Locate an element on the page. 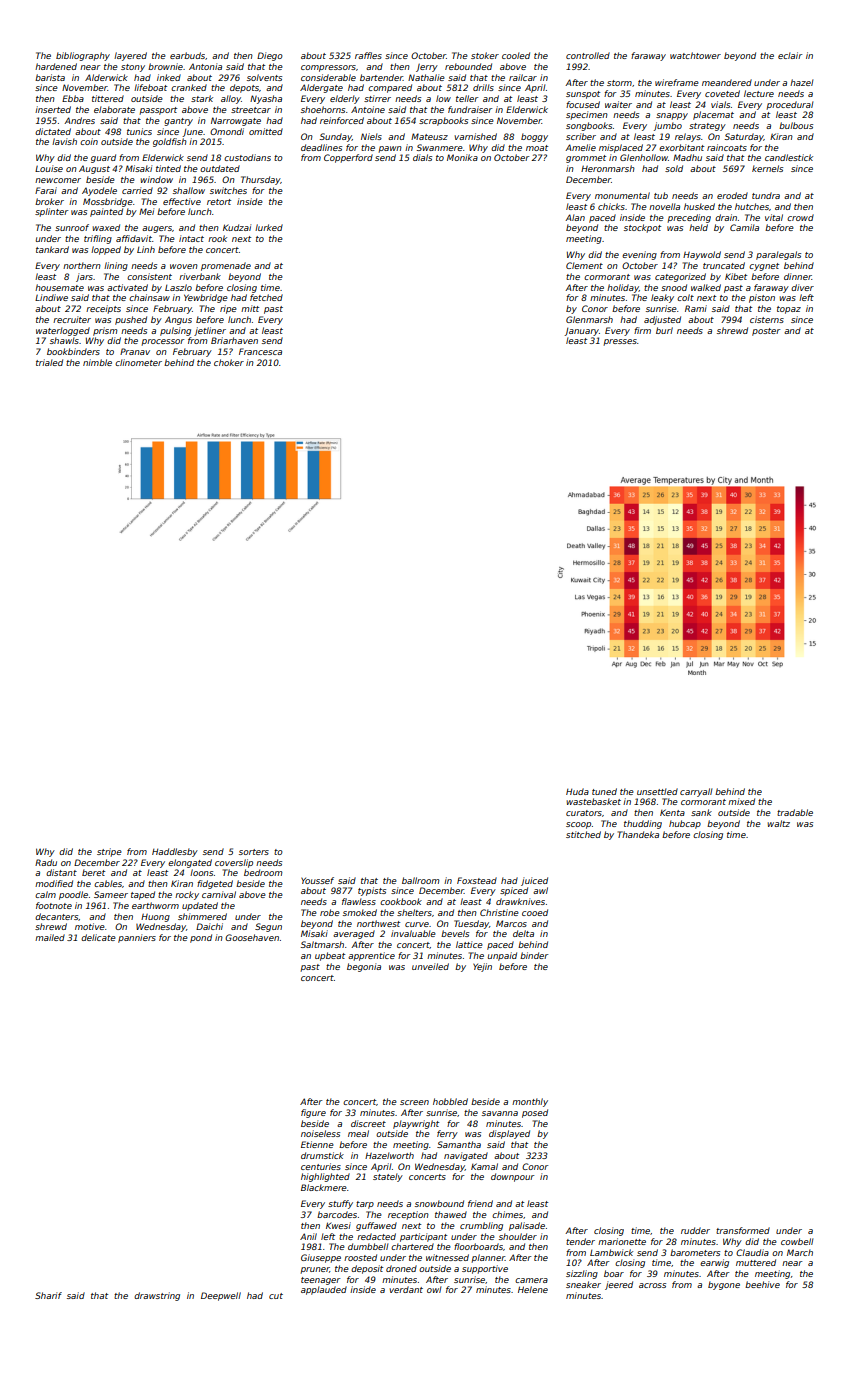  panniers is located at coordinates (137, 938).
